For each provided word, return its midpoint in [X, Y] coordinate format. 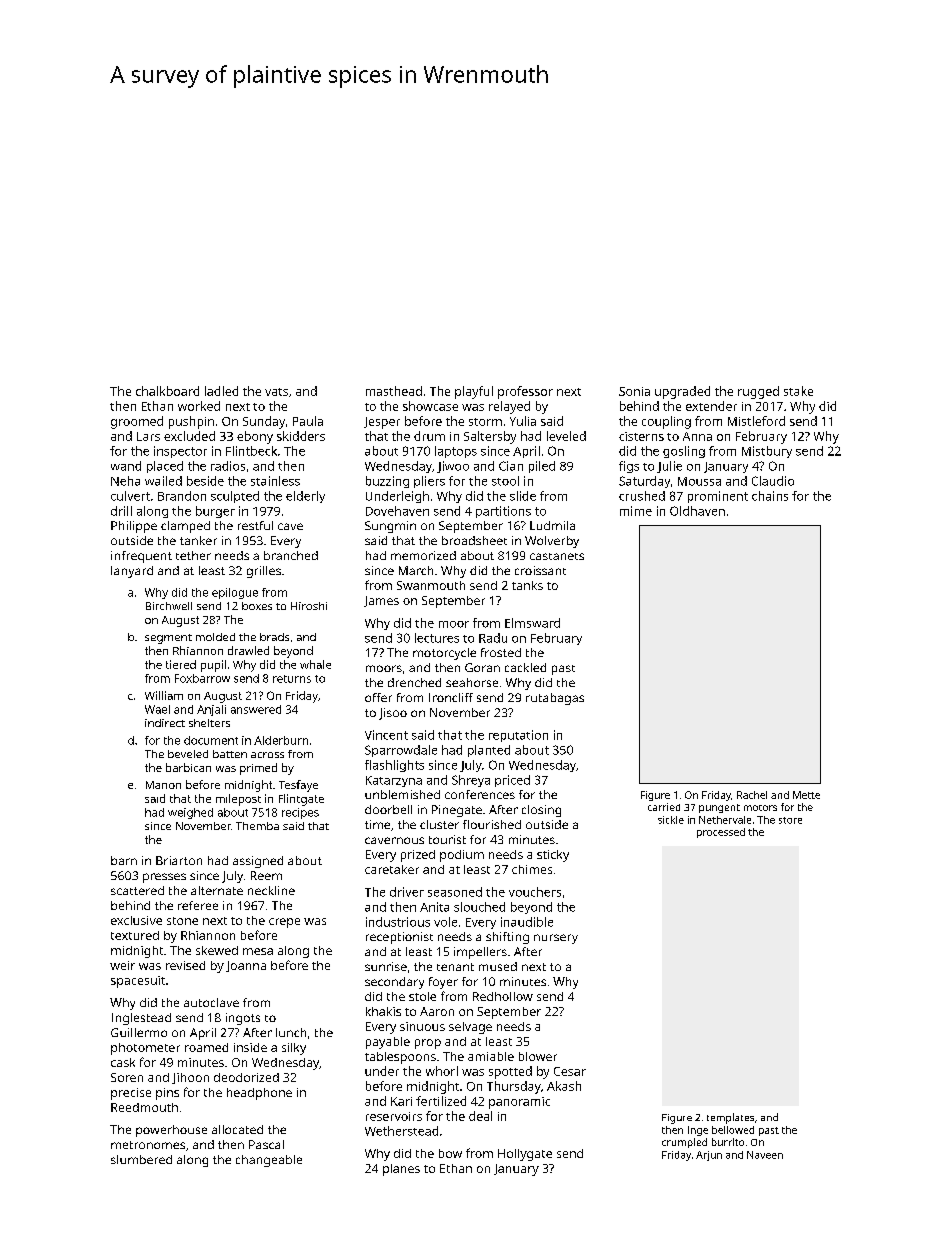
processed [721, 833]
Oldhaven [697, 511]
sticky [553, 856]
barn [124, 860]
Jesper [382, 423]
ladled [221, 391]
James [381, 601]
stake [798, 391]
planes [401, 1170]
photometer [145, 1049]
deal [480, 1116]
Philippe [134, 527]
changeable [269, 1161]
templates [730, 1118]
